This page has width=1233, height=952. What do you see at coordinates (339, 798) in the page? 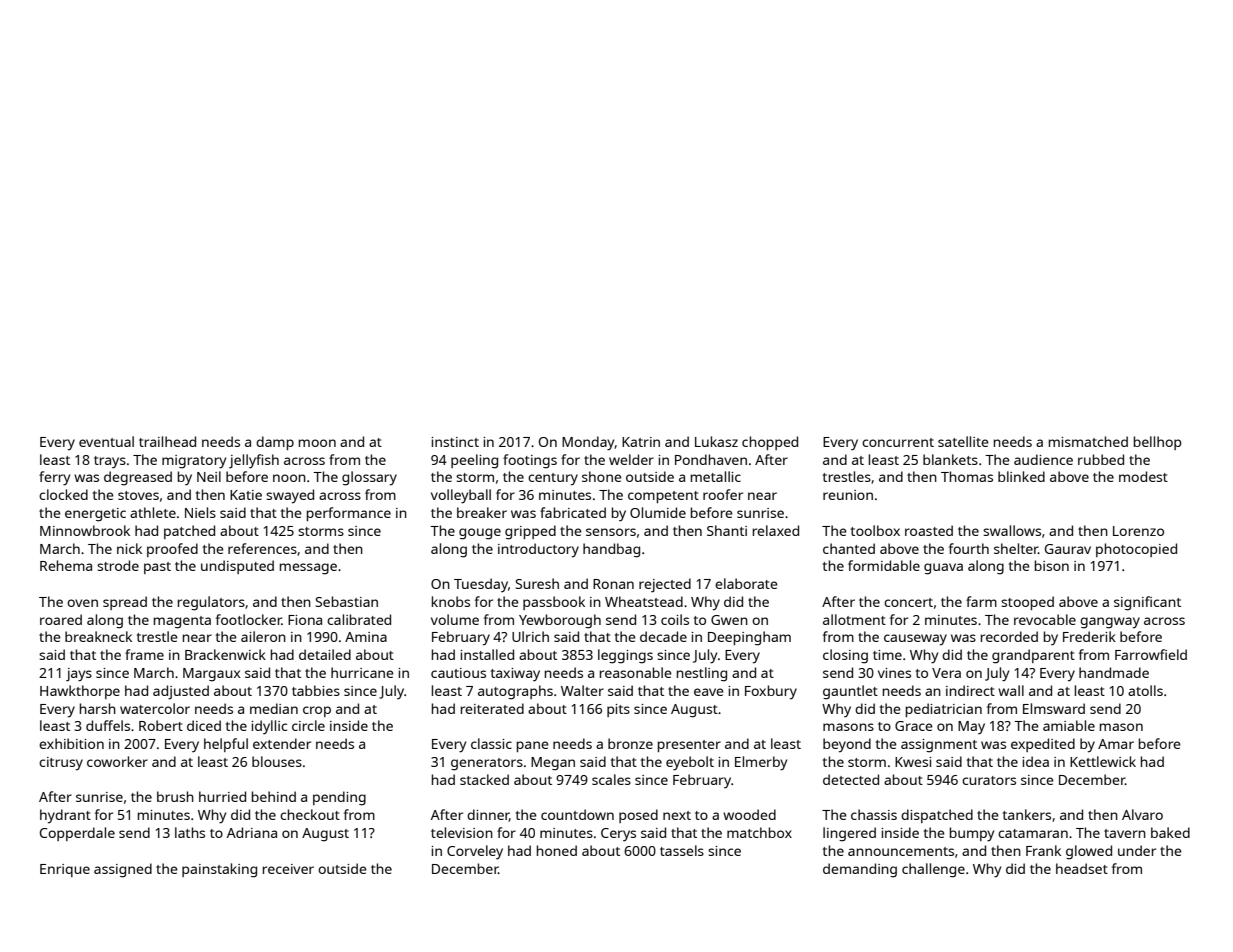
I see `pending` at bounding box center [339, 798].
